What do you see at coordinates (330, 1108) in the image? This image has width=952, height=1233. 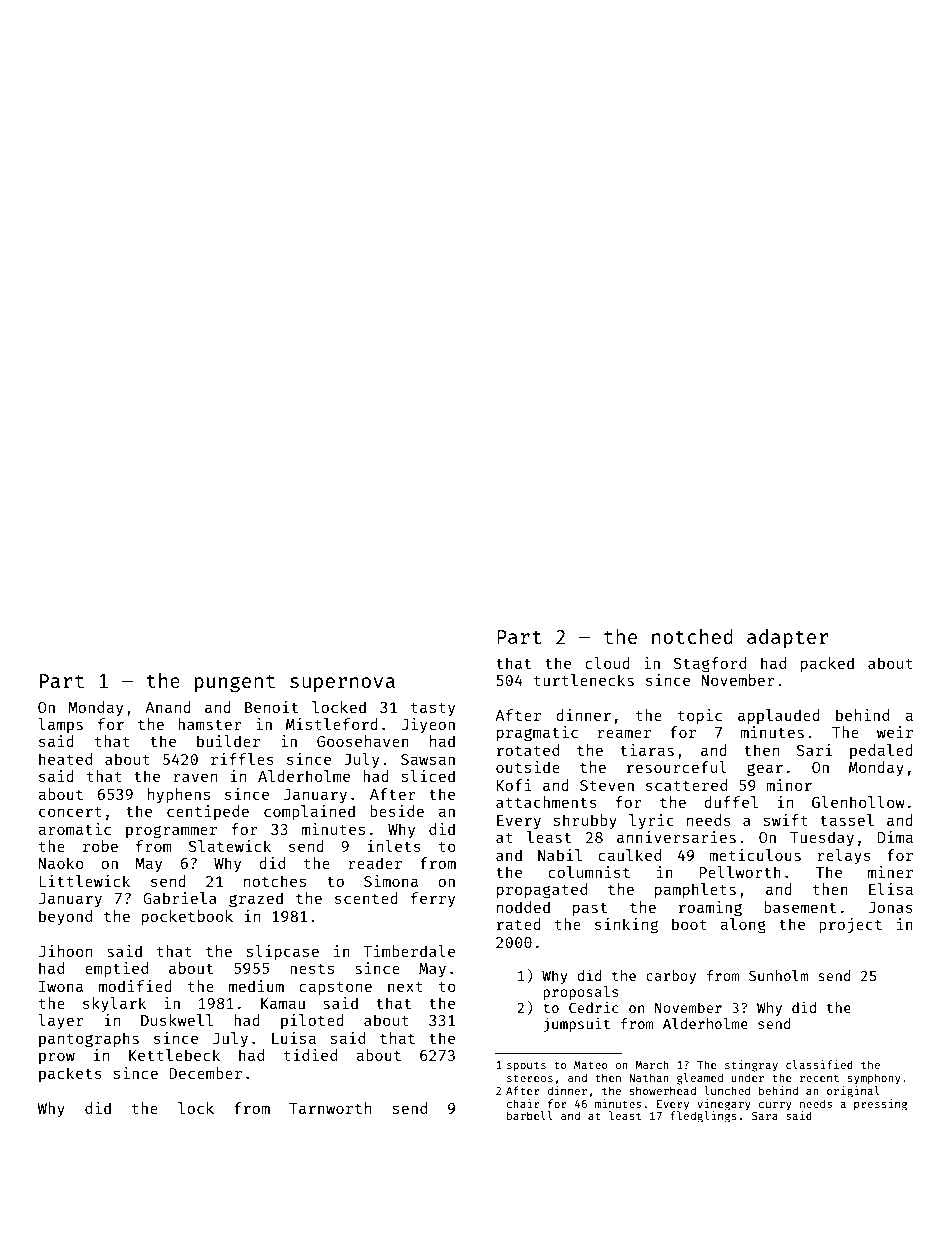 I see `Tarnworth` at bounding box center [330, 1108].
